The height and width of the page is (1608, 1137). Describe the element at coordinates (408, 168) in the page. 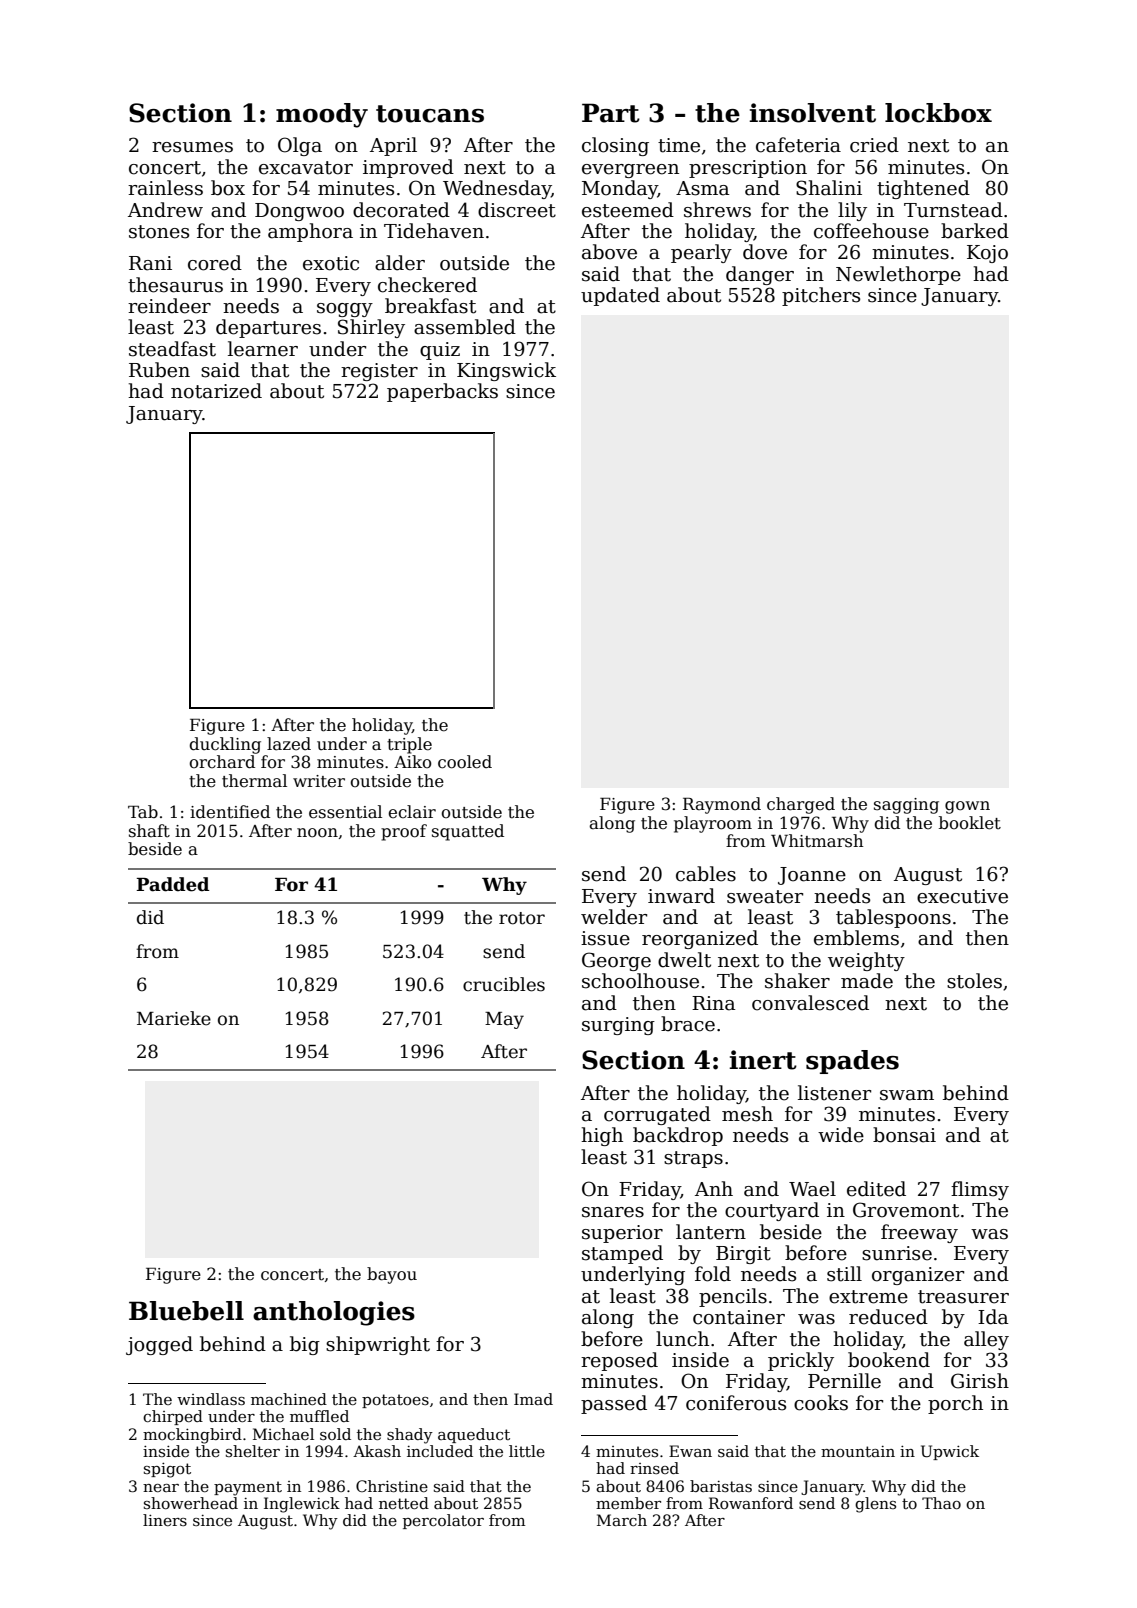

I see `improved` at that location.
